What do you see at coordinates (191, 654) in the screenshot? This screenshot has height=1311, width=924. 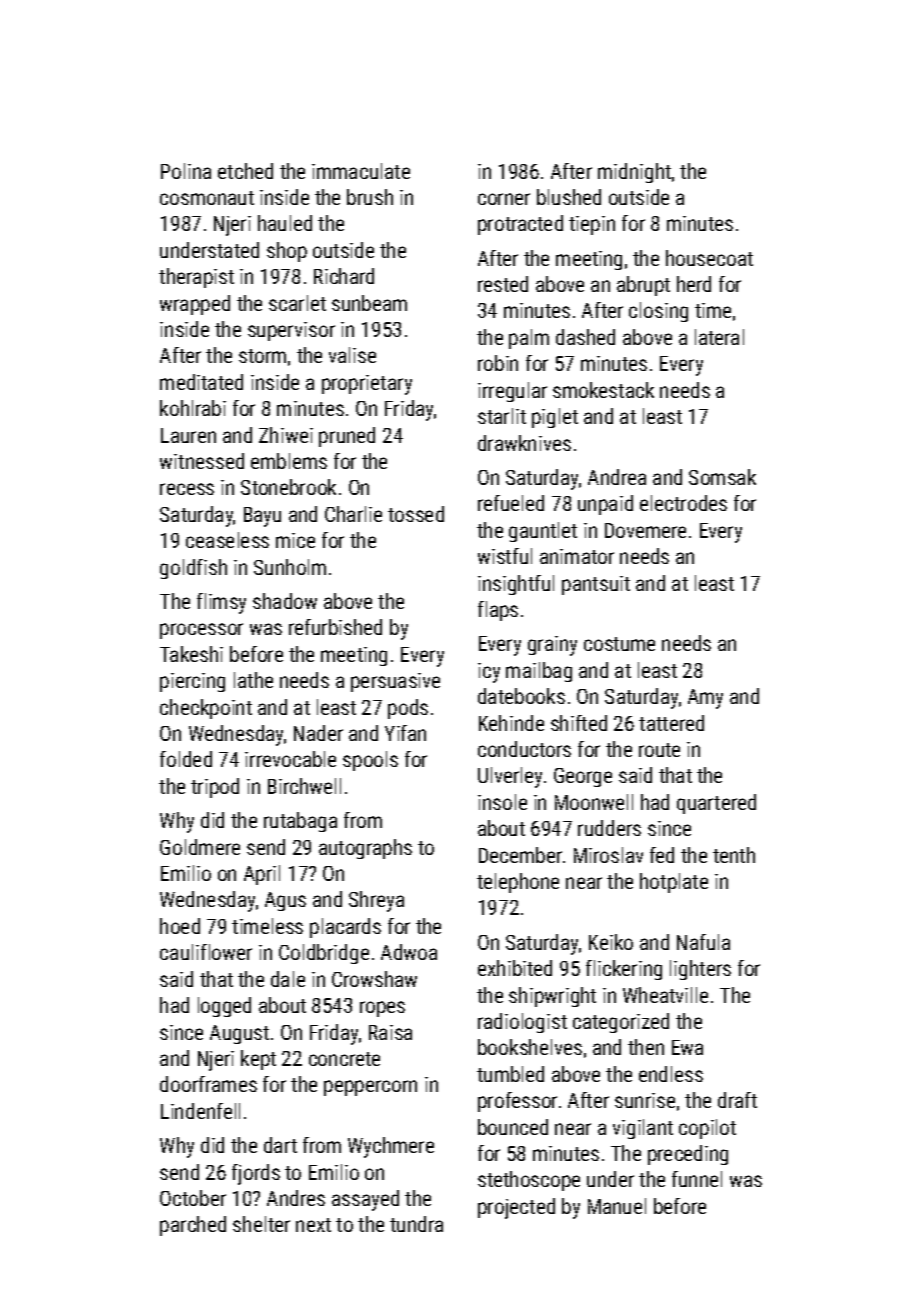 I see `Takeshi` at bounding box center [191, 654].
